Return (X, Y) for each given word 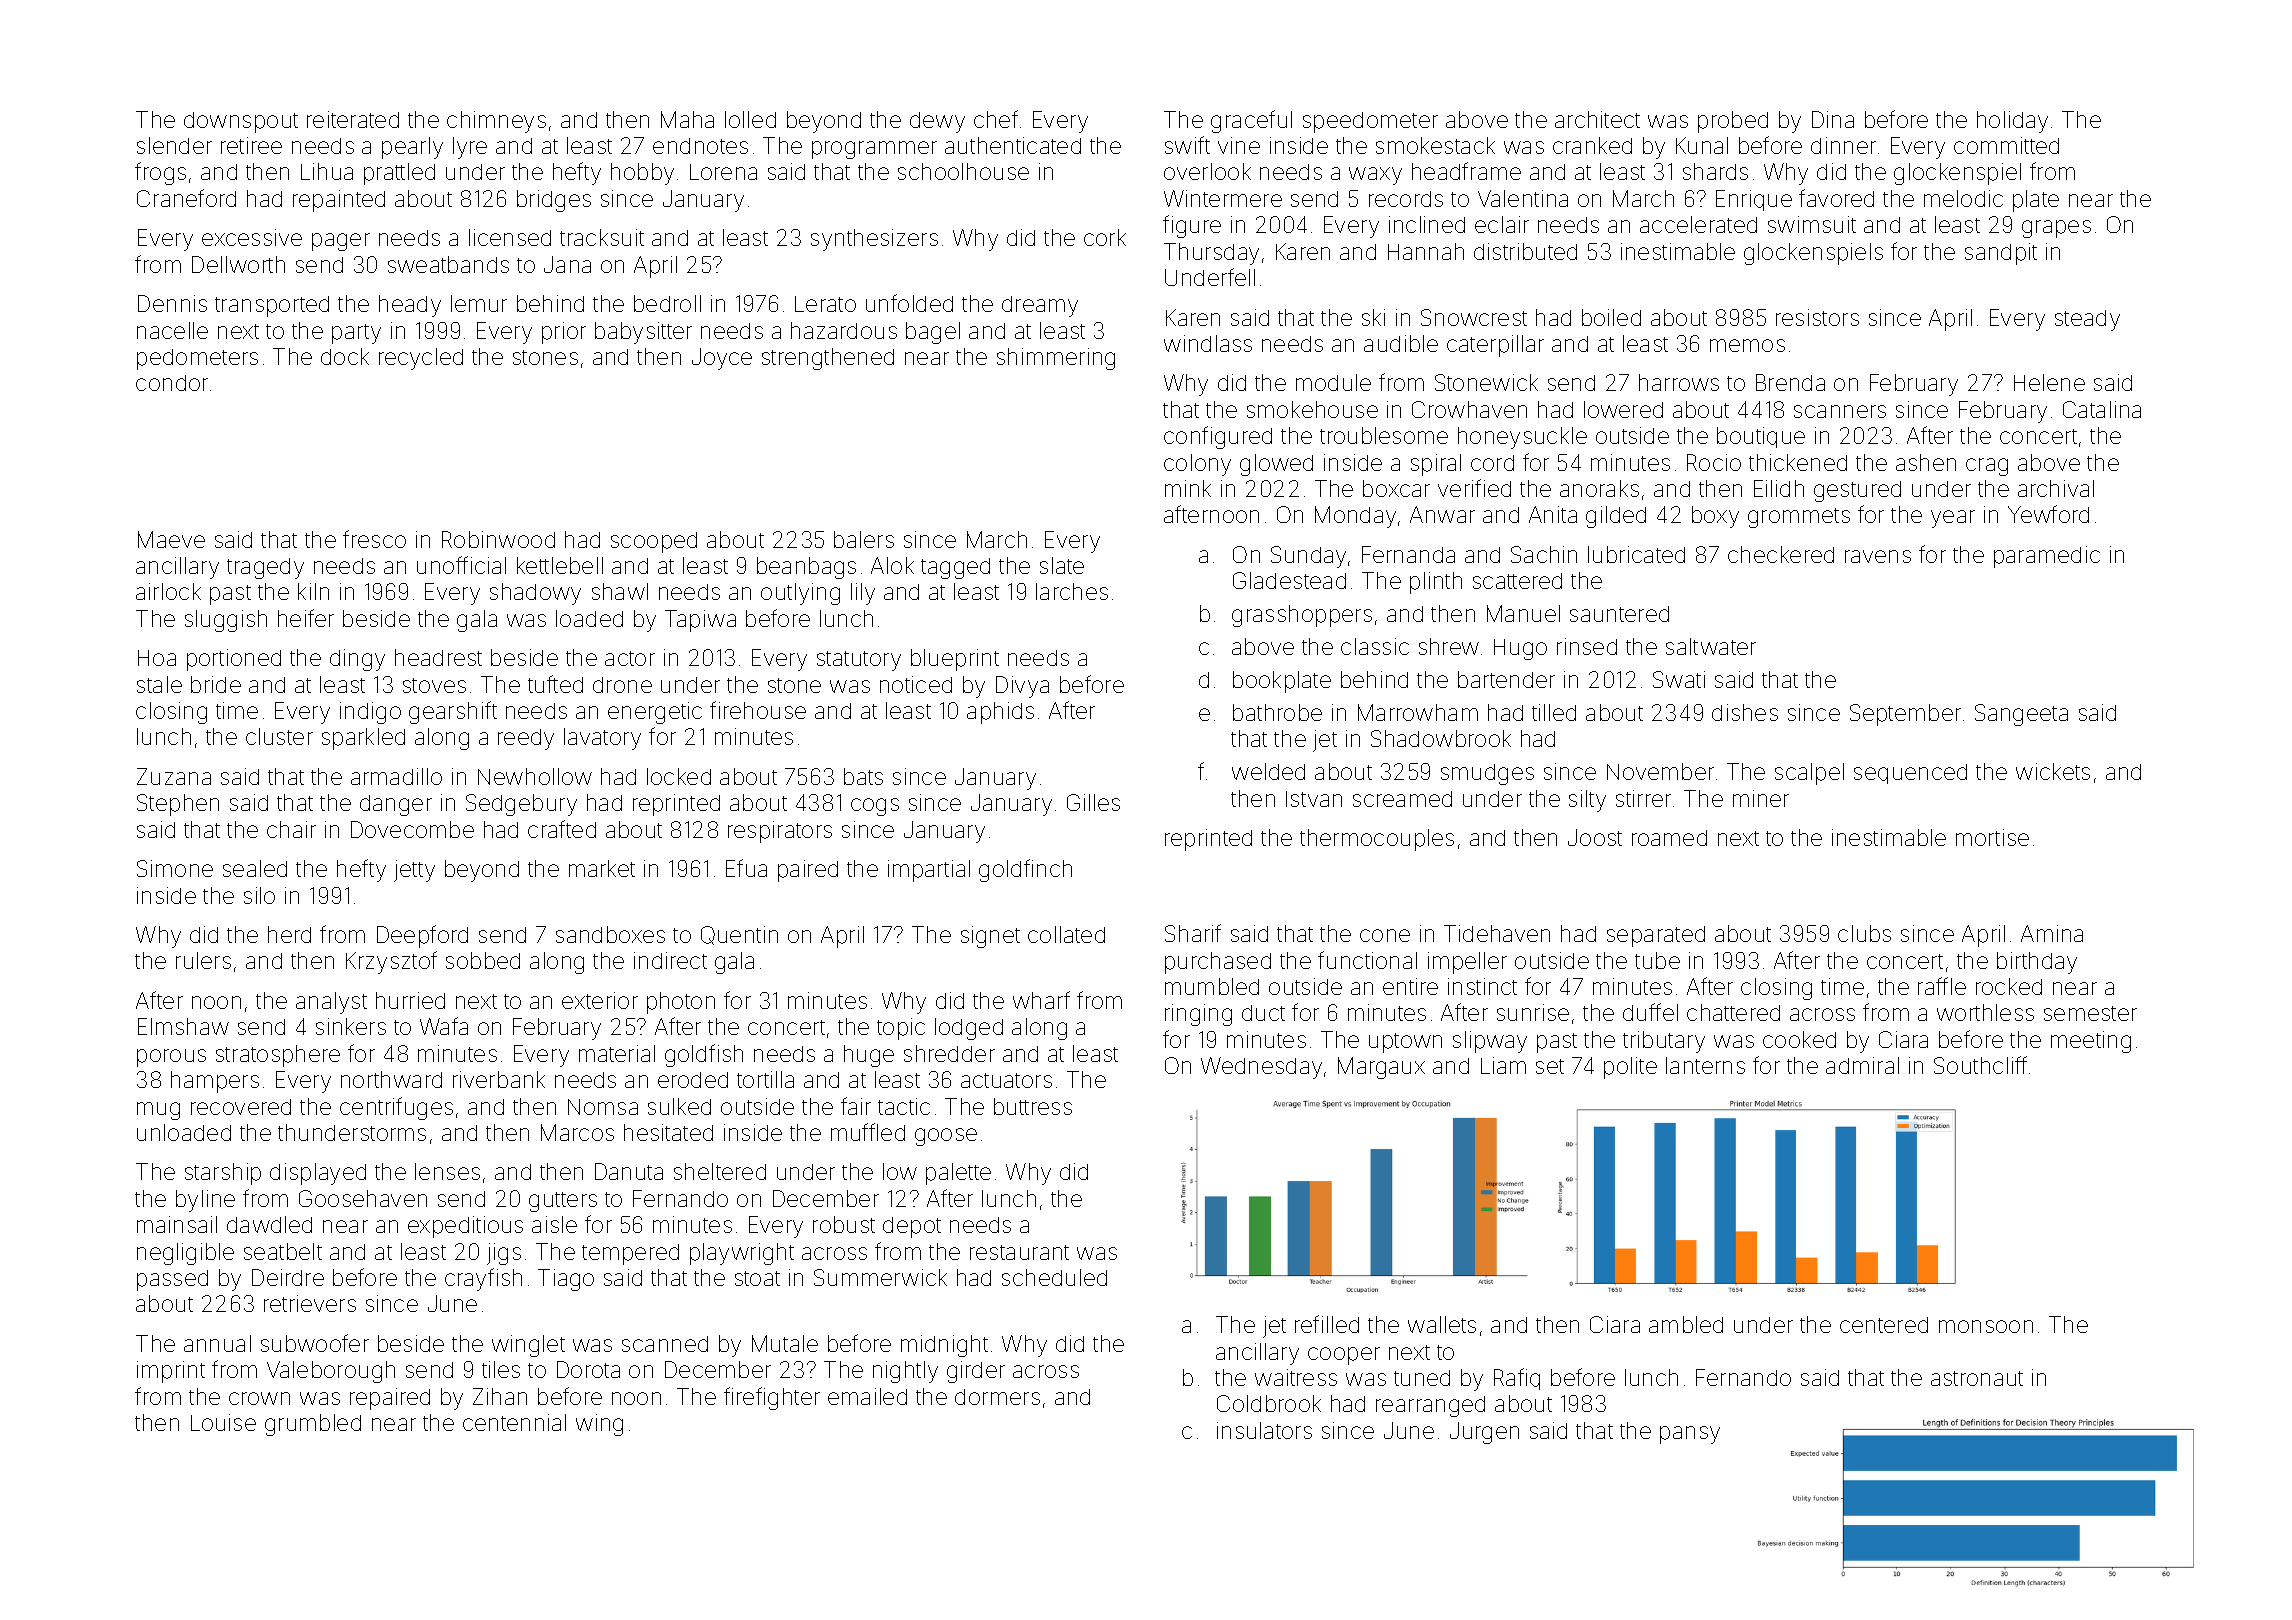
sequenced (1910, 774)
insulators (1264, 1430)
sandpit (2001, 254)
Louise (223, 1422)
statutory (859, 661)
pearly (412, 148)
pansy (1690, 1435)
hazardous (844, 330)
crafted (562, 829)
